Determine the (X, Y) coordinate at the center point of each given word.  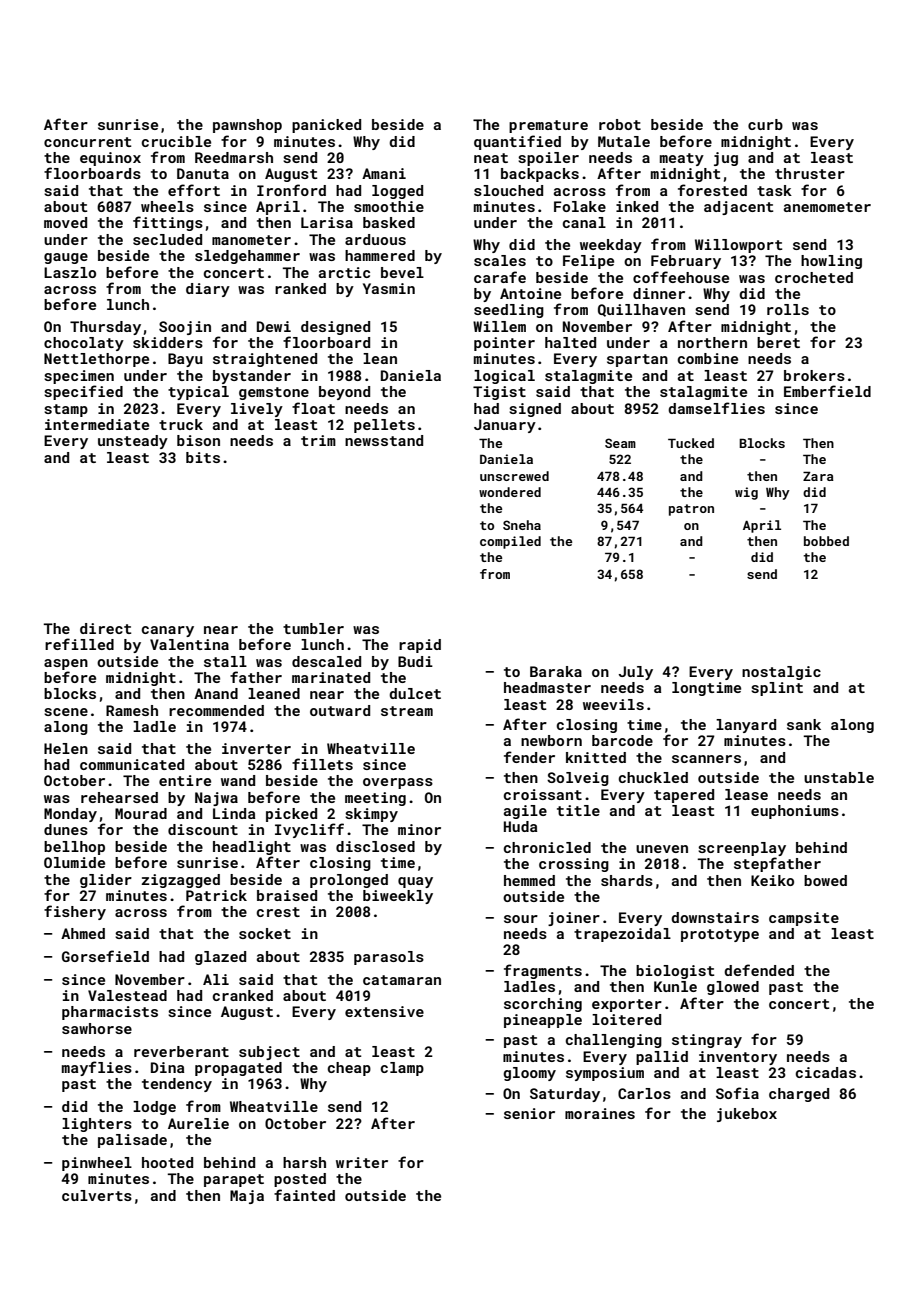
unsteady (133, 442)
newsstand (384, 440)
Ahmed (83, 933)
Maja (247, 1197)
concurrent (87, 142)
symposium (605, 1074)
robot (620, 124)
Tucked (691, 443)
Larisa (327, 222)
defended (759, 970)
